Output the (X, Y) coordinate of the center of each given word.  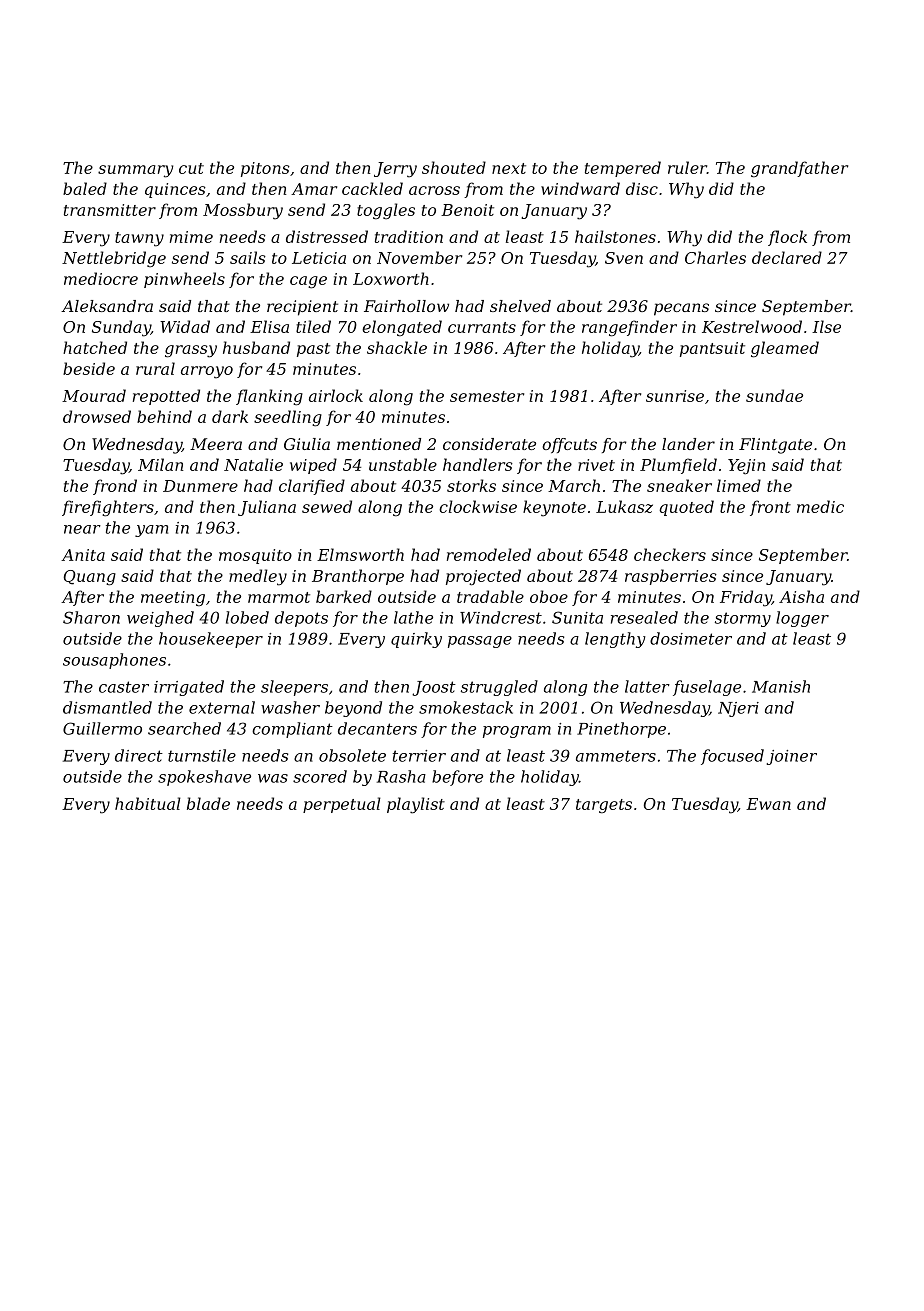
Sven (624, 258)
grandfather (799, 169)
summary (135, 171)
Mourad (94, 395)
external (222, 707)
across (434, 190)
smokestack (466, 707)
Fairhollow (406, 306)
